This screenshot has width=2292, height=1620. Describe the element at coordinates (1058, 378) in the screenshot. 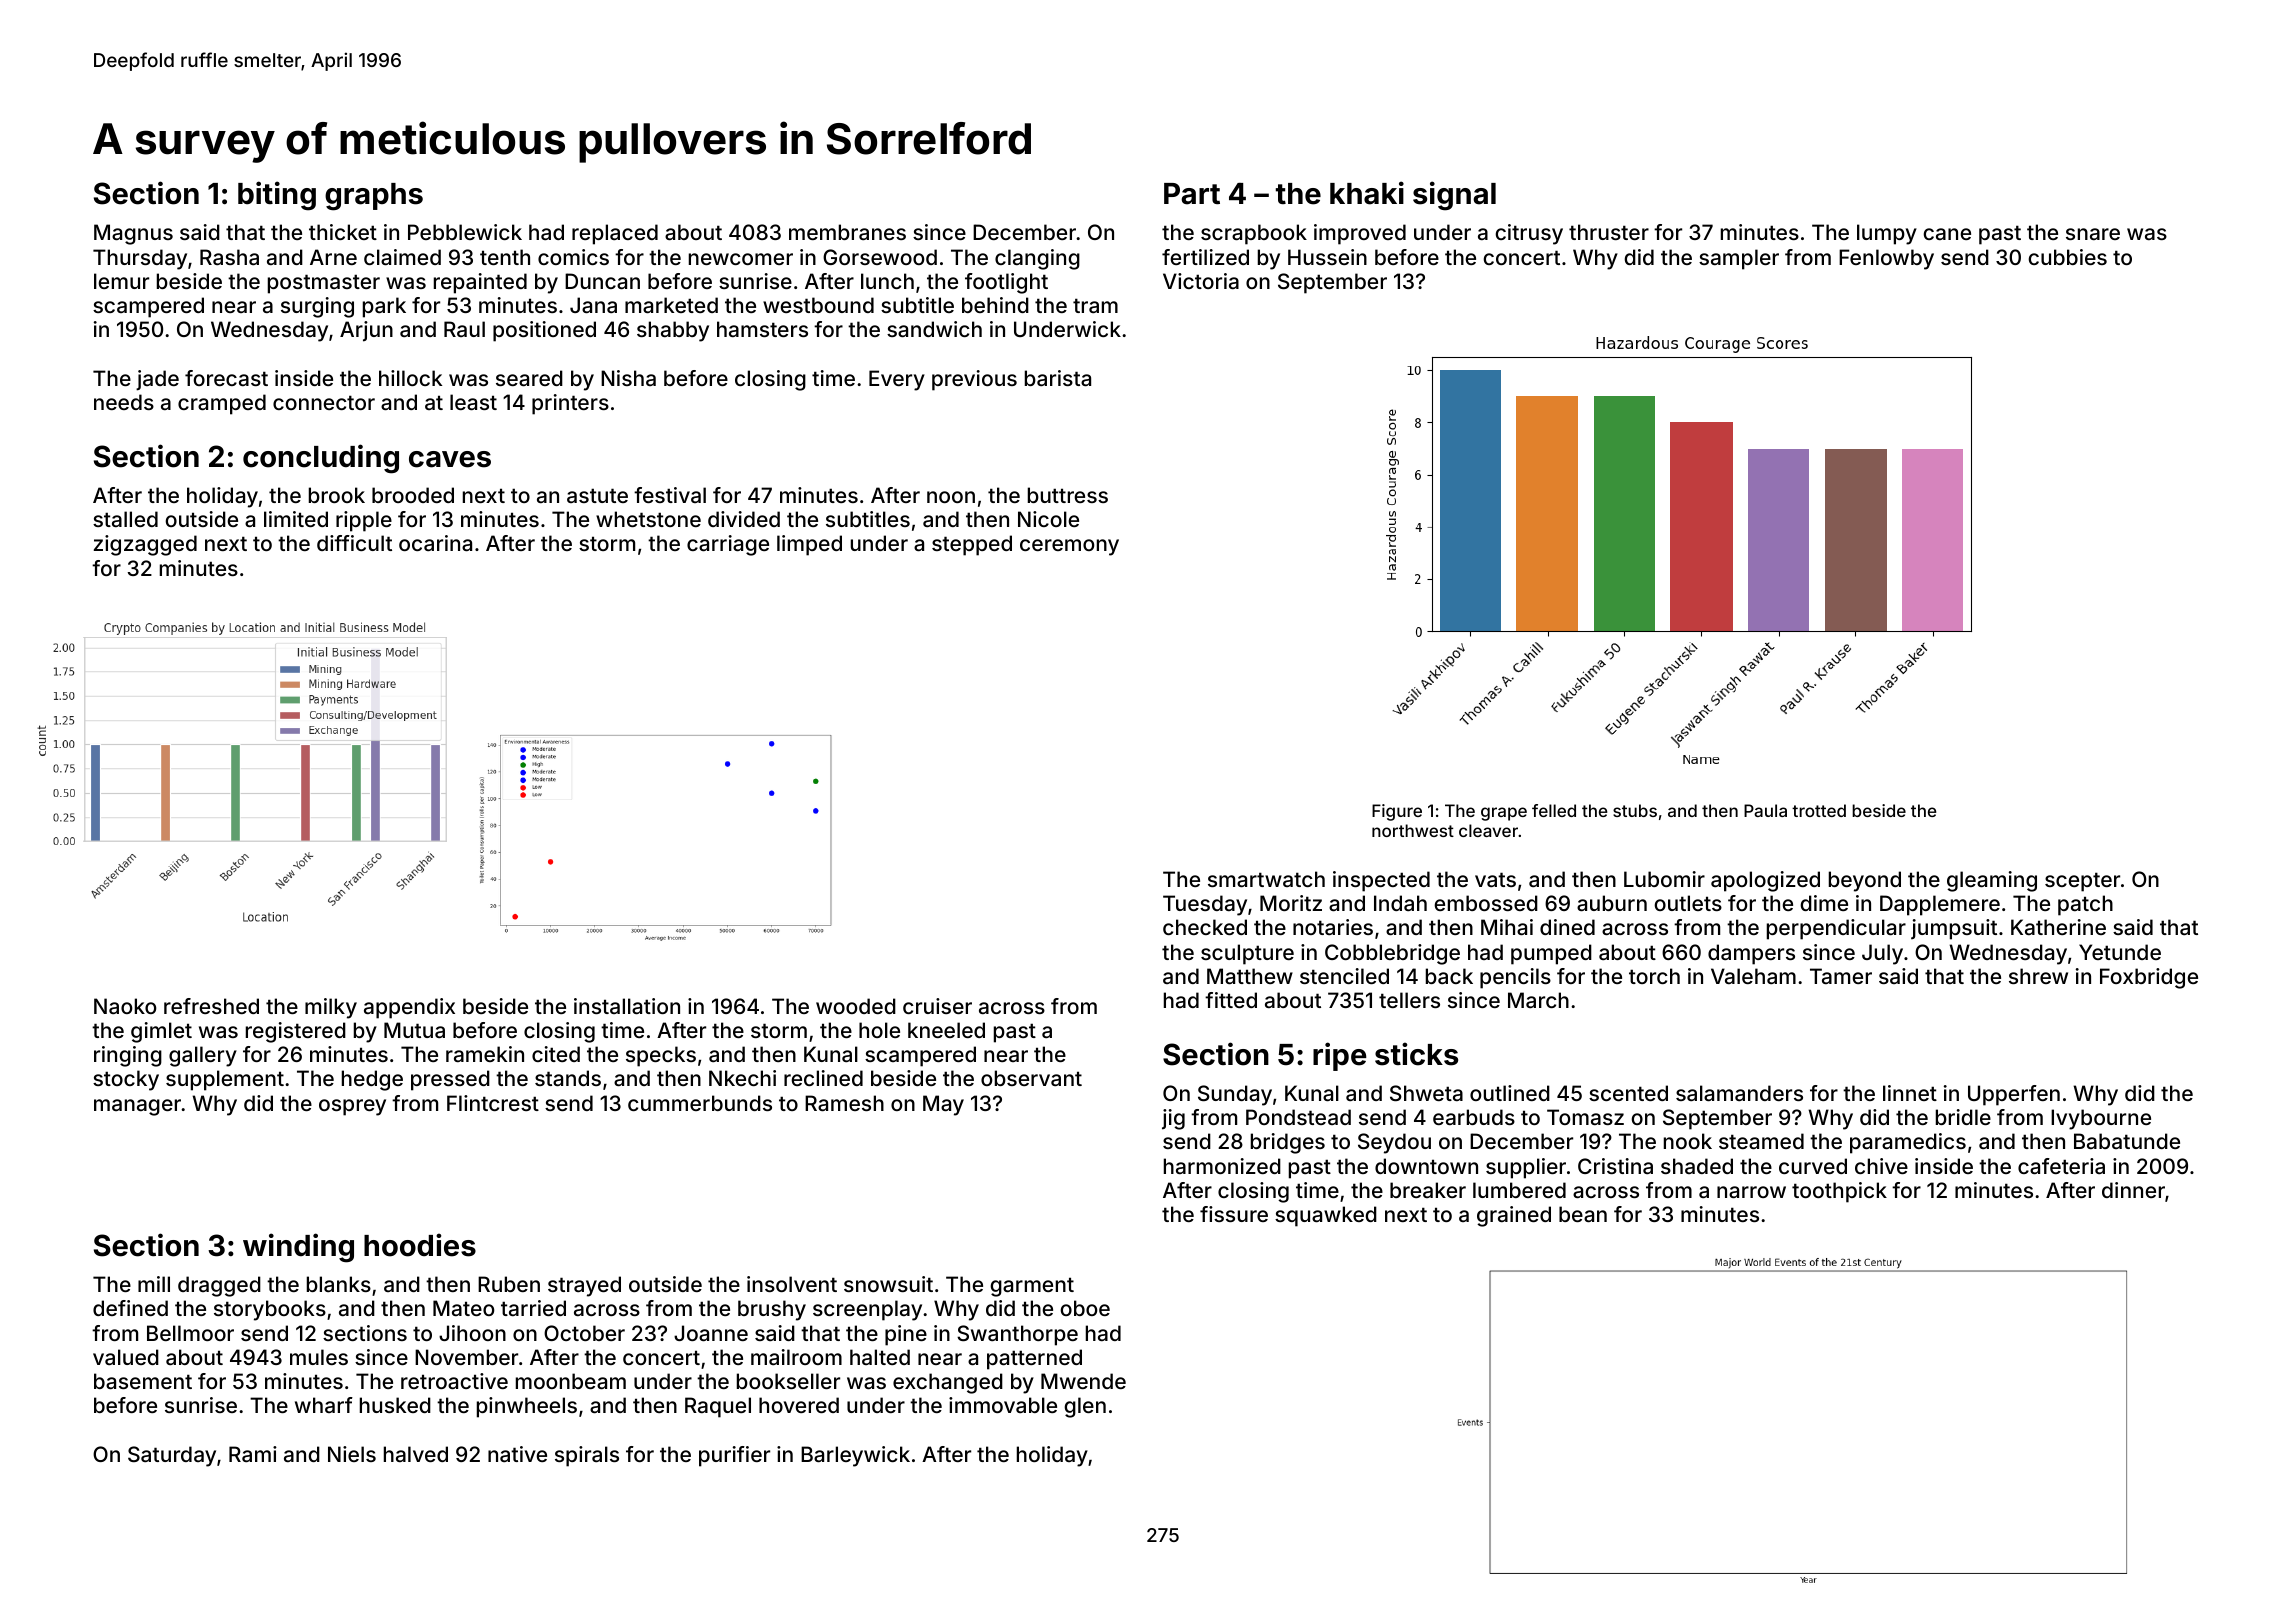

I see `barista` at that location.
